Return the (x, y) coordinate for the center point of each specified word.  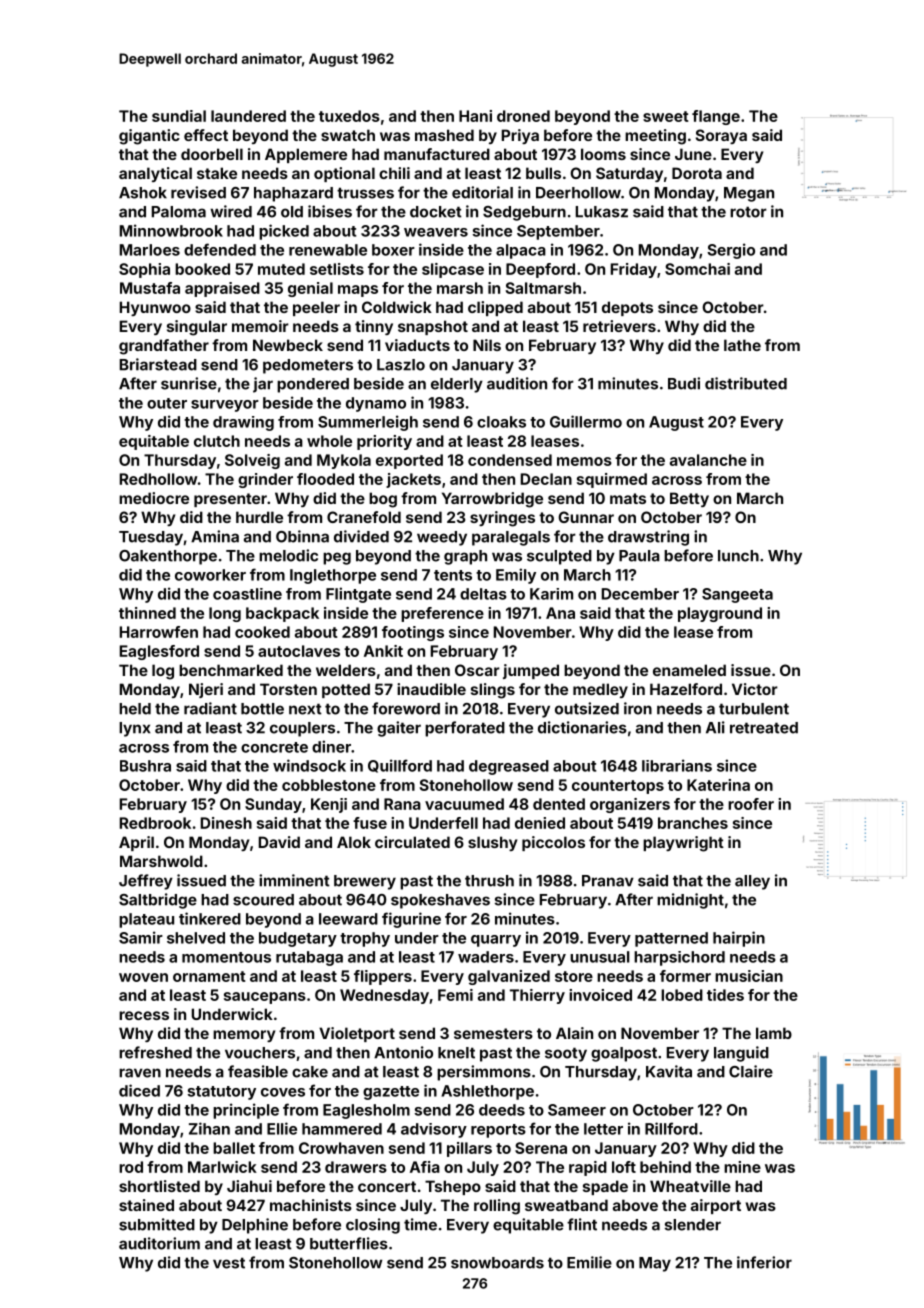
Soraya (721, 136)
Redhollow (159, 479)
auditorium (159, 1243)
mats (628, 498)
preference (442, 614)
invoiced (600, 995)
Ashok (143, 193)
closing (373, 1226)
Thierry (537, 996)
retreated (764, 728)
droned (523, 116)
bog (383, 500)
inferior (764, 1262)
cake (310, 1072)
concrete (274, 747)
